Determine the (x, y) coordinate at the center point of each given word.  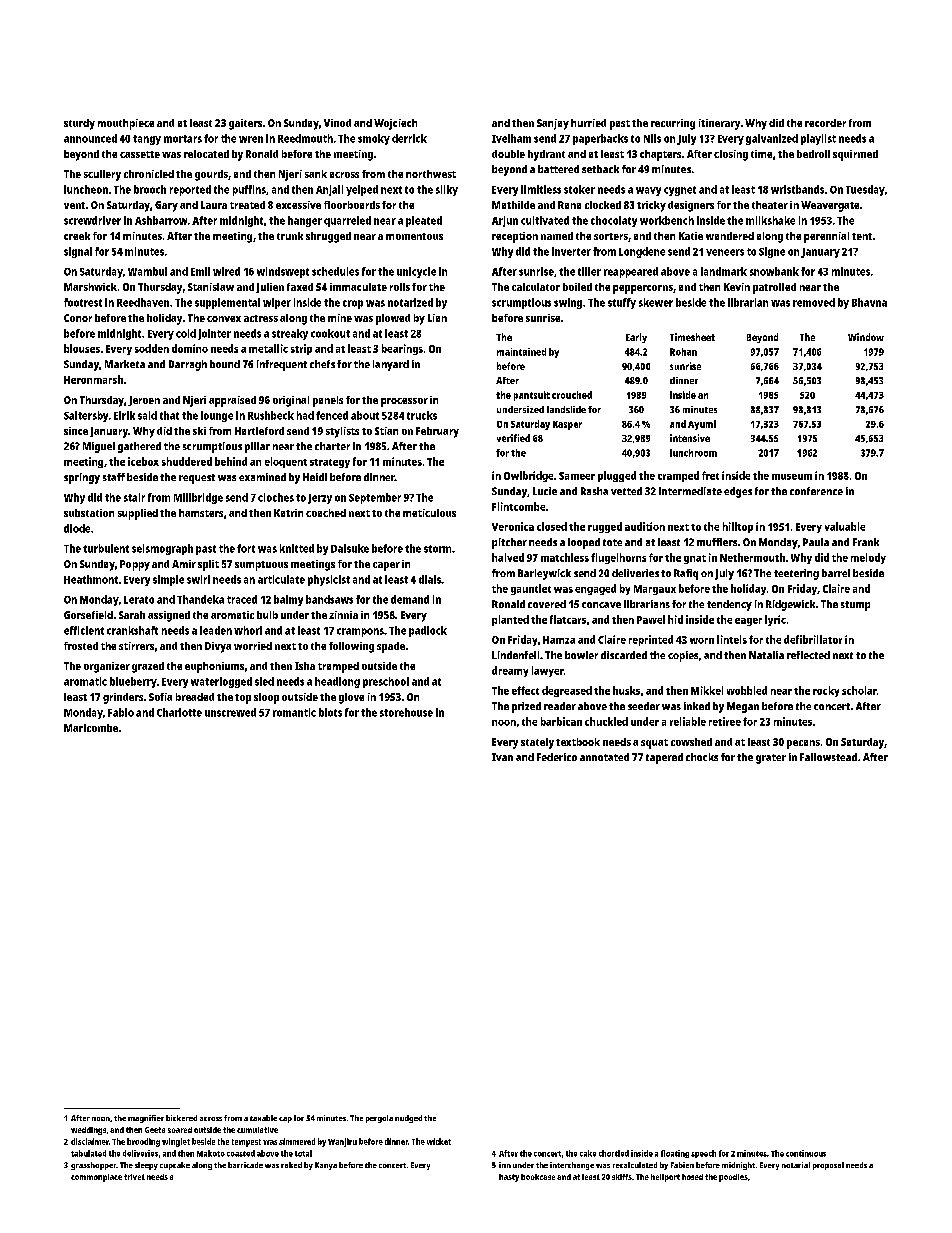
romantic (294, 712)
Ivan (502, 757)
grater (771, 759)
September (375, 498)
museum (792, 477)
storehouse (406, 712)
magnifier (146, 1119)
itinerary (719, 124)
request (197, 479)
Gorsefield (88, 615)
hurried (588, 123)
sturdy (79, 124)
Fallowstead (828, 757)
